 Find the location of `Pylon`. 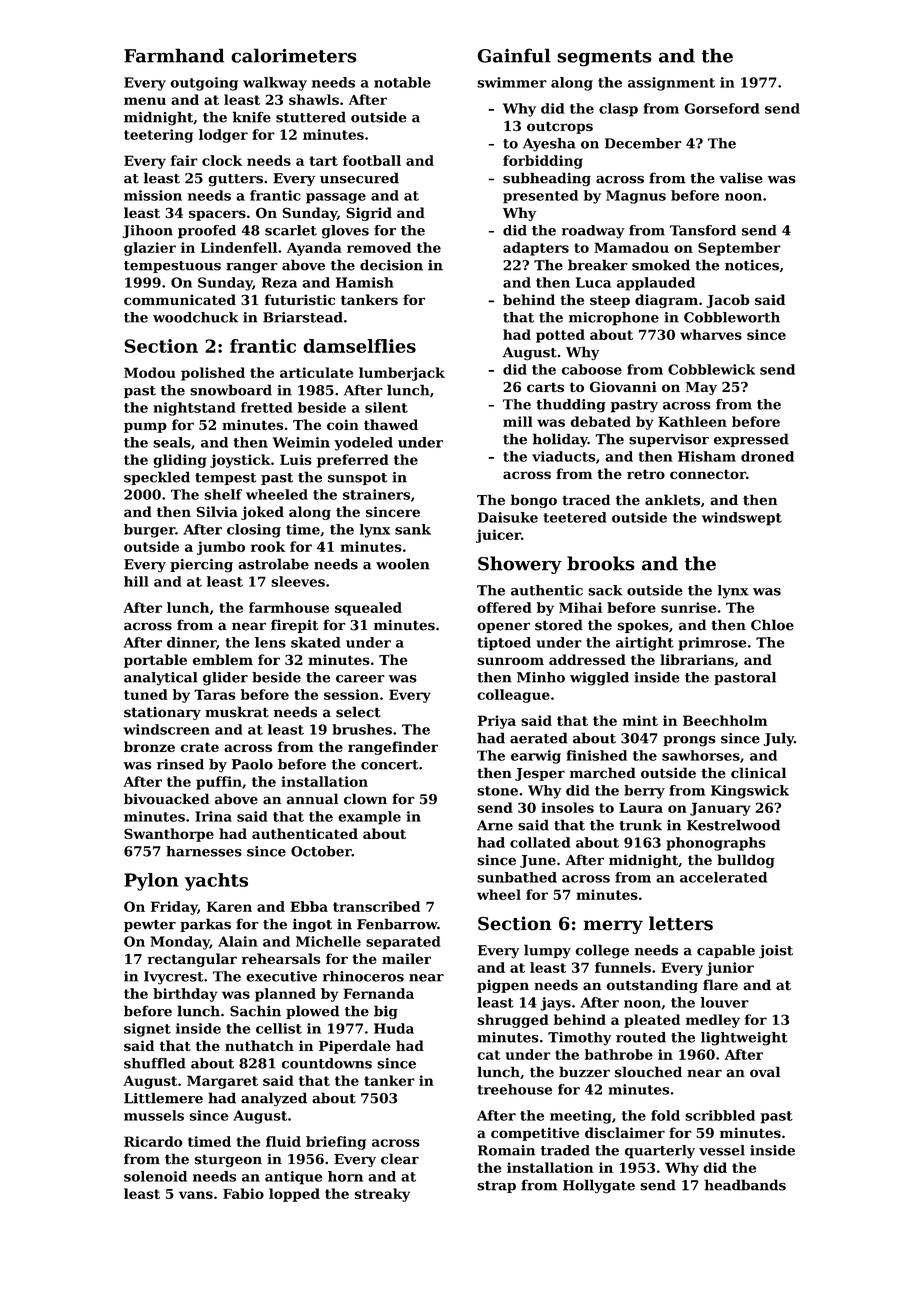

Pylon is located at coordinates (151, 882).
